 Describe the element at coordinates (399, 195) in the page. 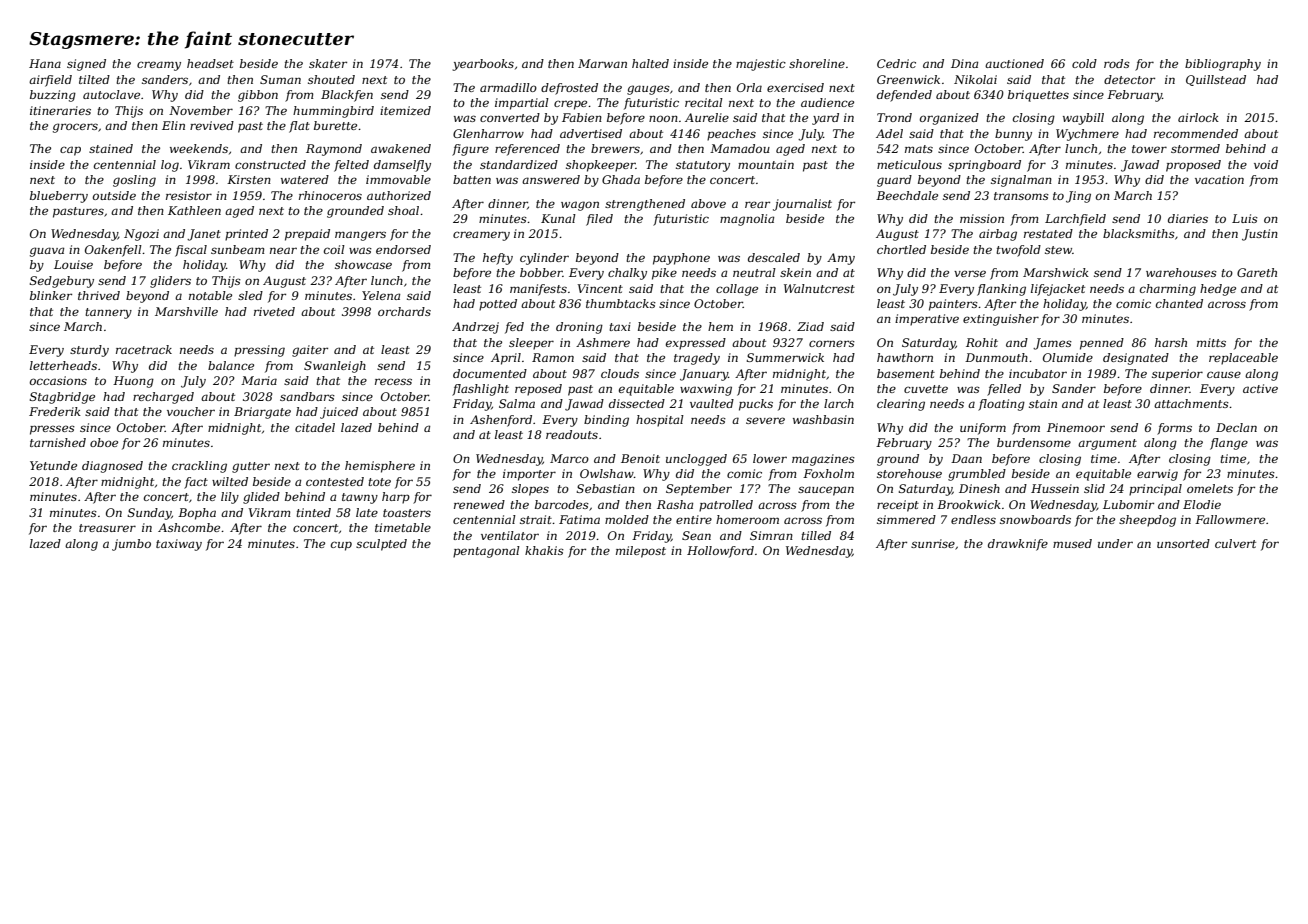

I see `authorized` at that location.
